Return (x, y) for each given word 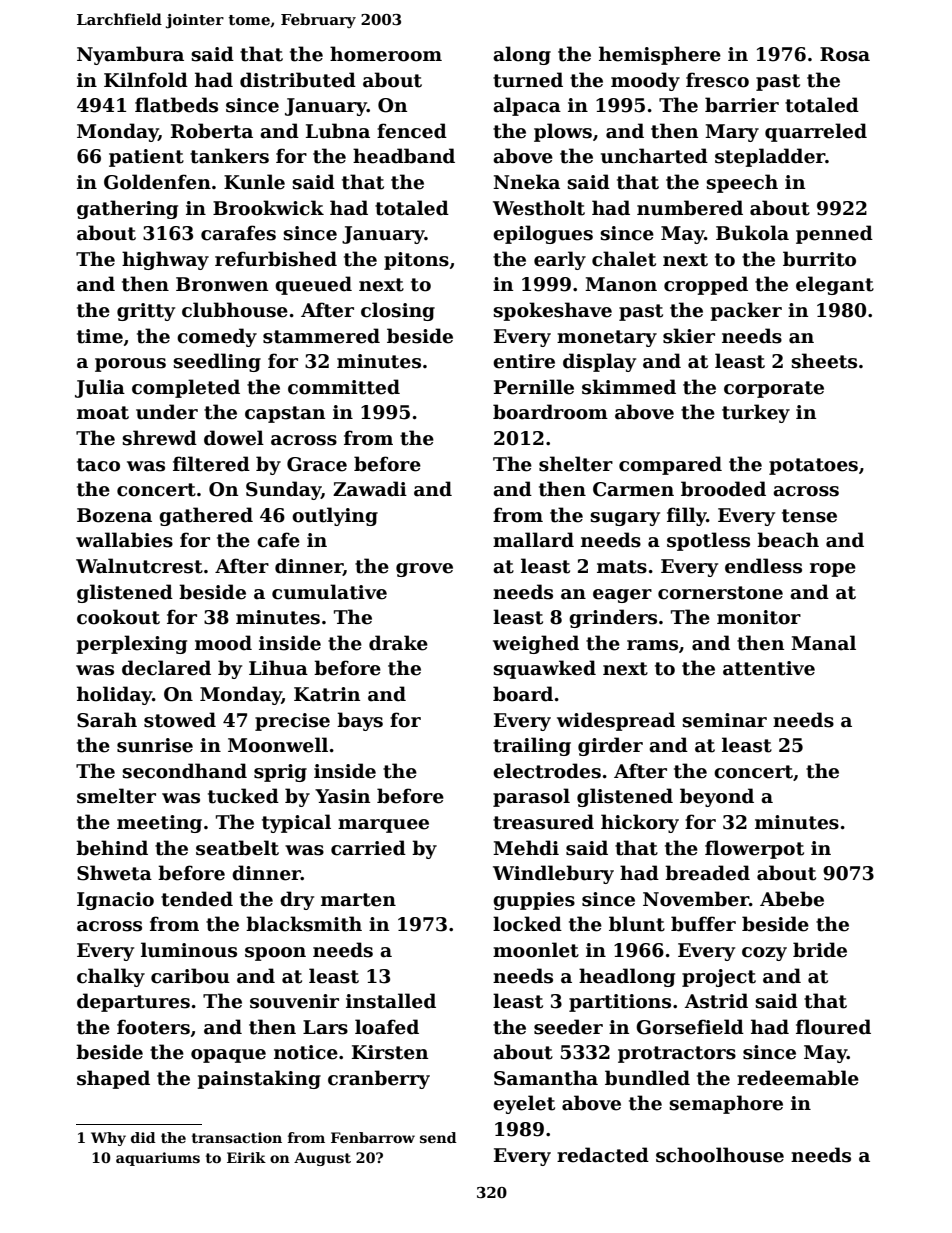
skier (689, 336)
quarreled (816, 132)
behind (112, 848)
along (522, 55)
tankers (229, 156)
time (100, 336)
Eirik (246, 1157)
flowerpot (754, 849)
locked (527, 924)
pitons (416, 261)
